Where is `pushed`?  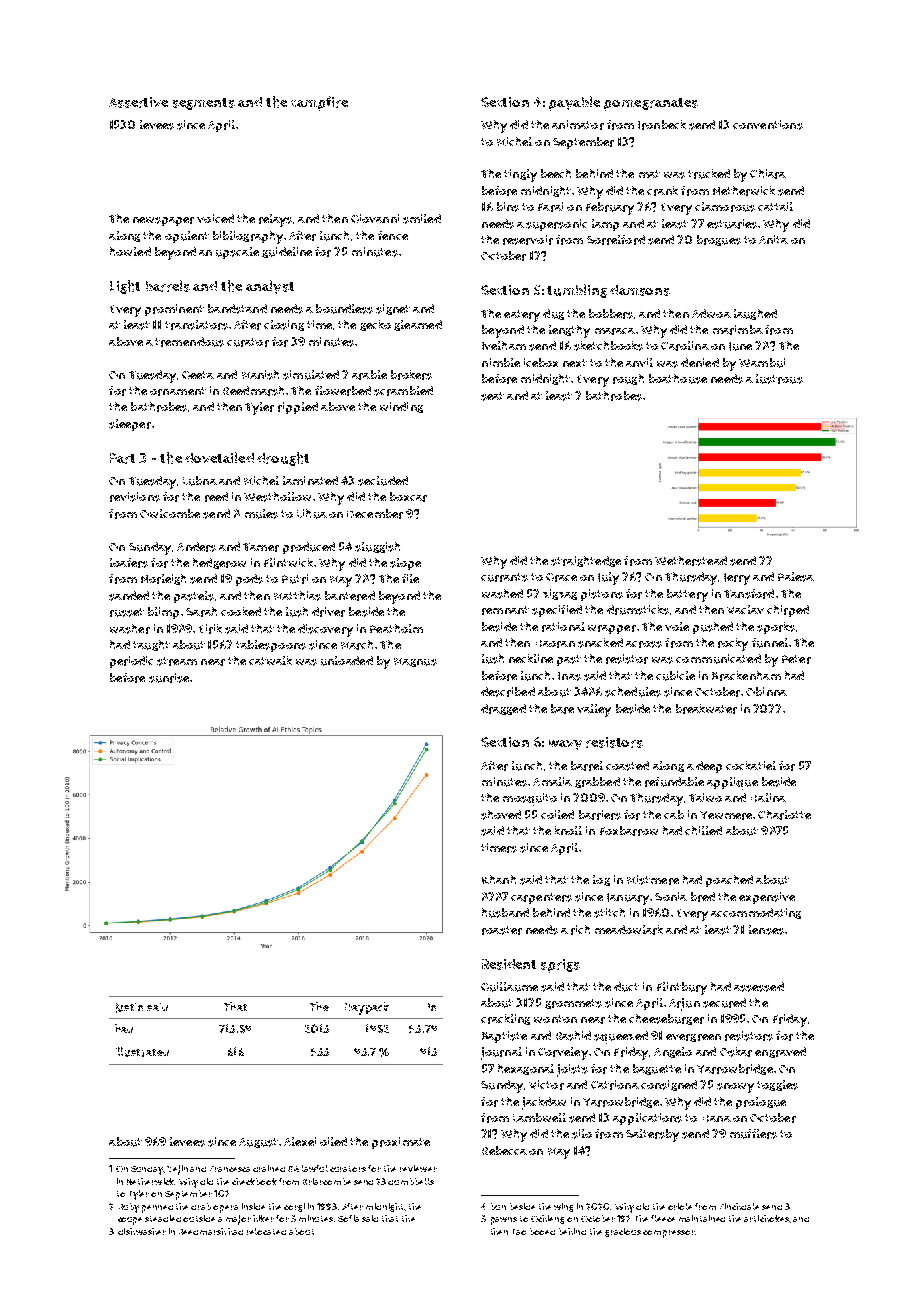 pushed is located at coordinates (713, 628).
